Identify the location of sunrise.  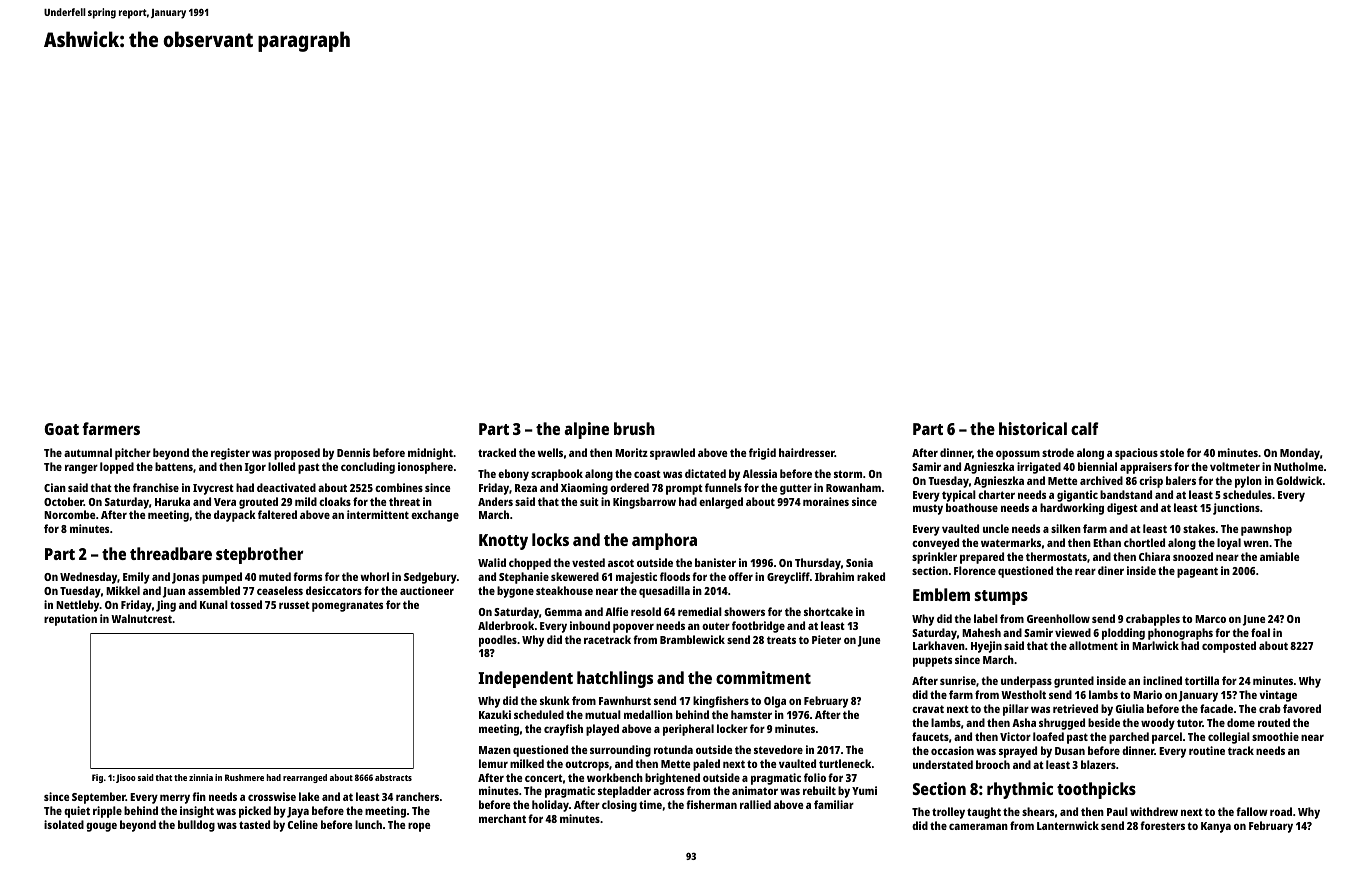
(958, 680).
